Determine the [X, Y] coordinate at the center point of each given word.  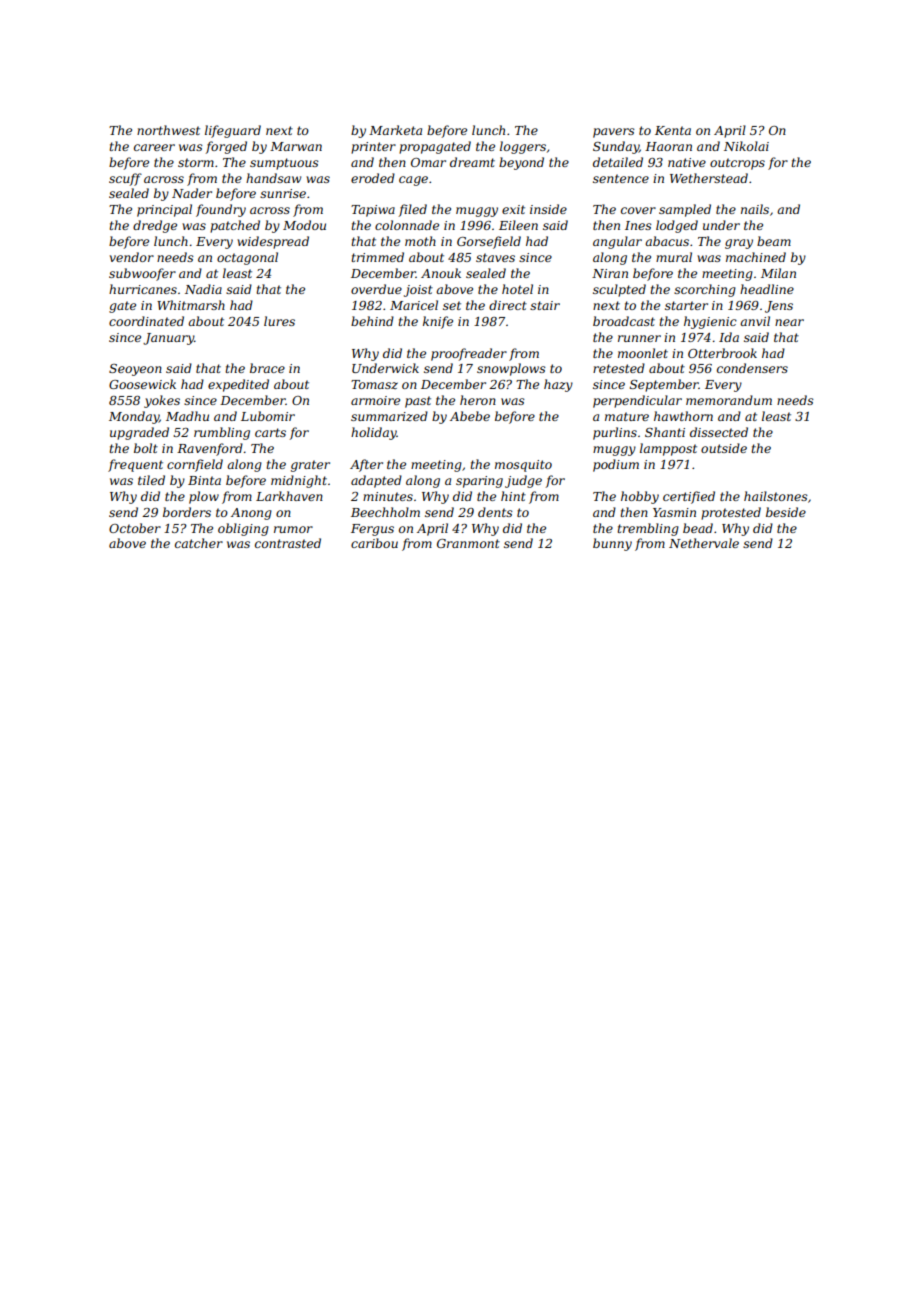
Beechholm [385, 512]
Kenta [673, 130]
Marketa [395, 130]
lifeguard [233, 131]
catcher [199, 543]
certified [689, 497]
